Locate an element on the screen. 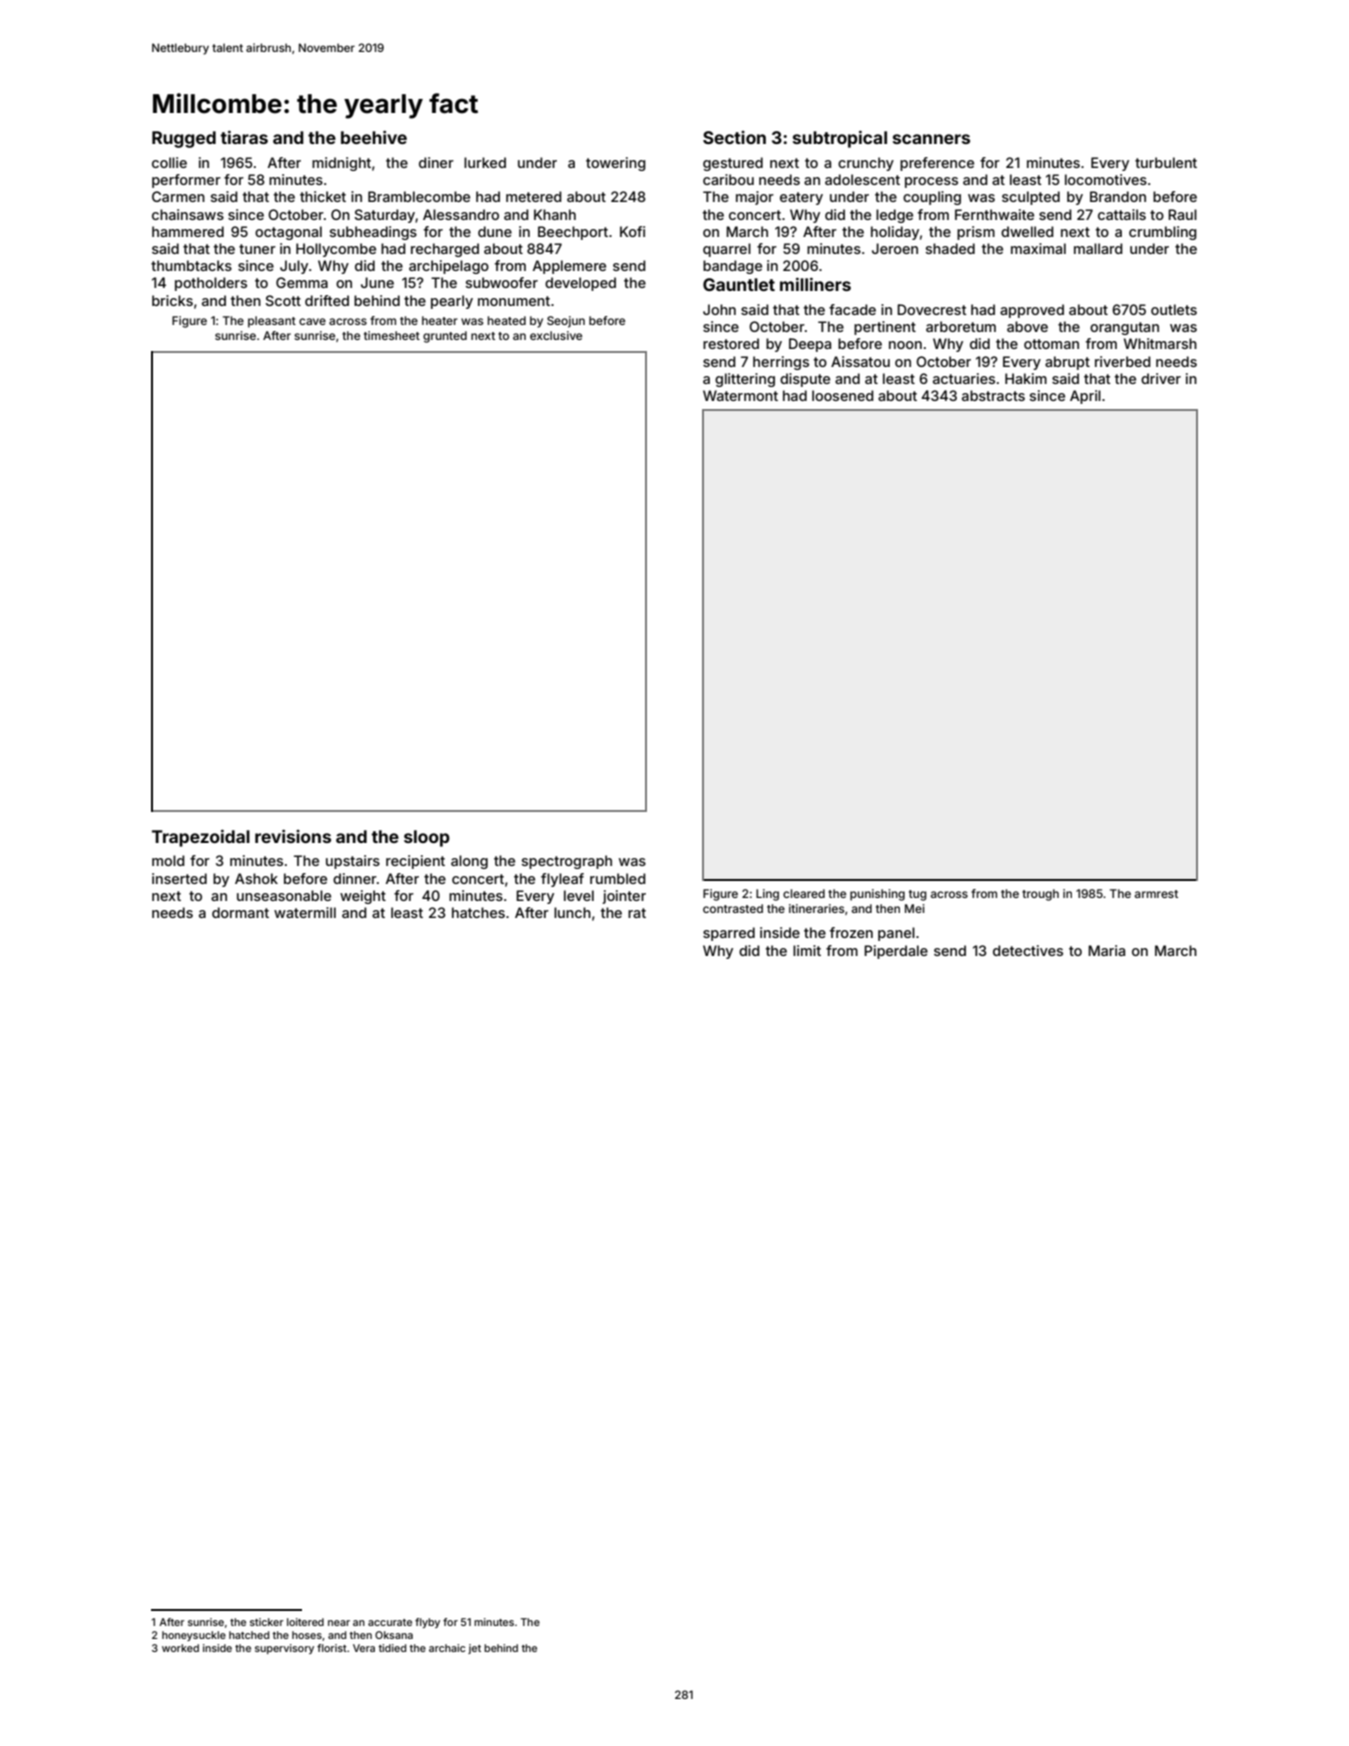 Image resolution: width=1349 pixels, height=1746 pixels. Whitmarsh is located at coordinates (1160, 343).
